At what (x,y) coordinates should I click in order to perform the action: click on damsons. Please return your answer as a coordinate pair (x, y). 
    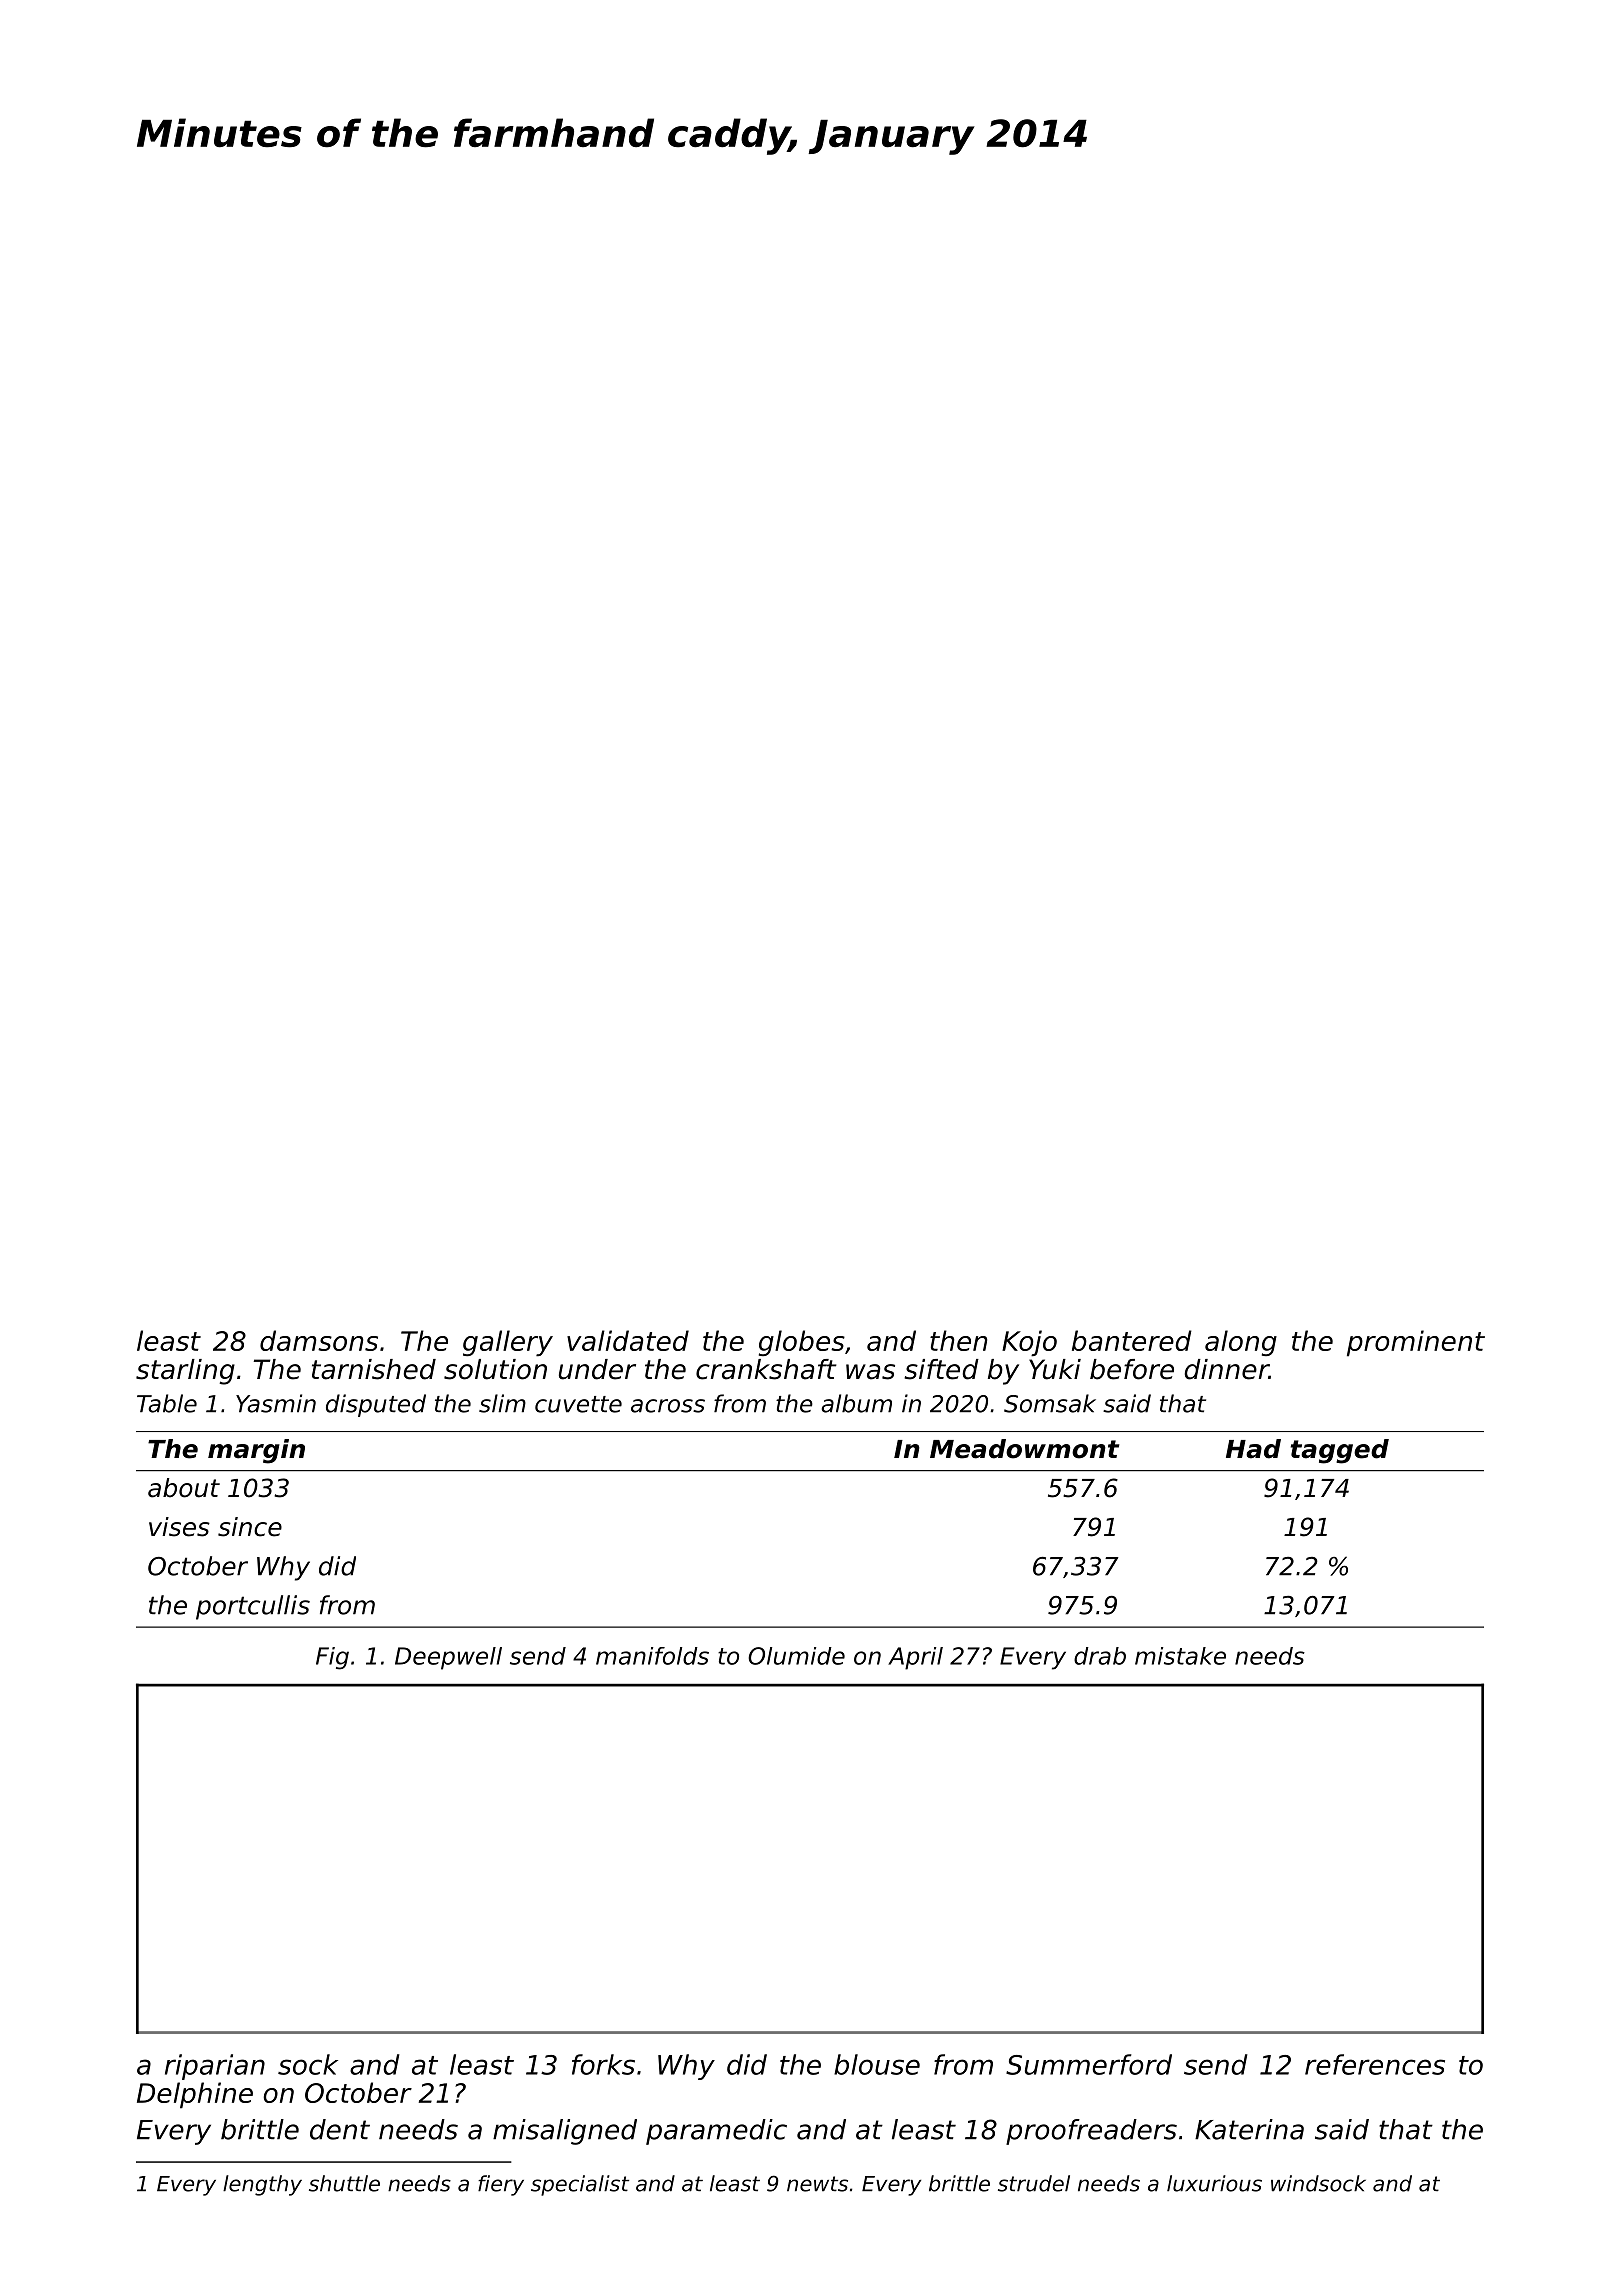
    Looking at the image, I should click on (319, 1340).
